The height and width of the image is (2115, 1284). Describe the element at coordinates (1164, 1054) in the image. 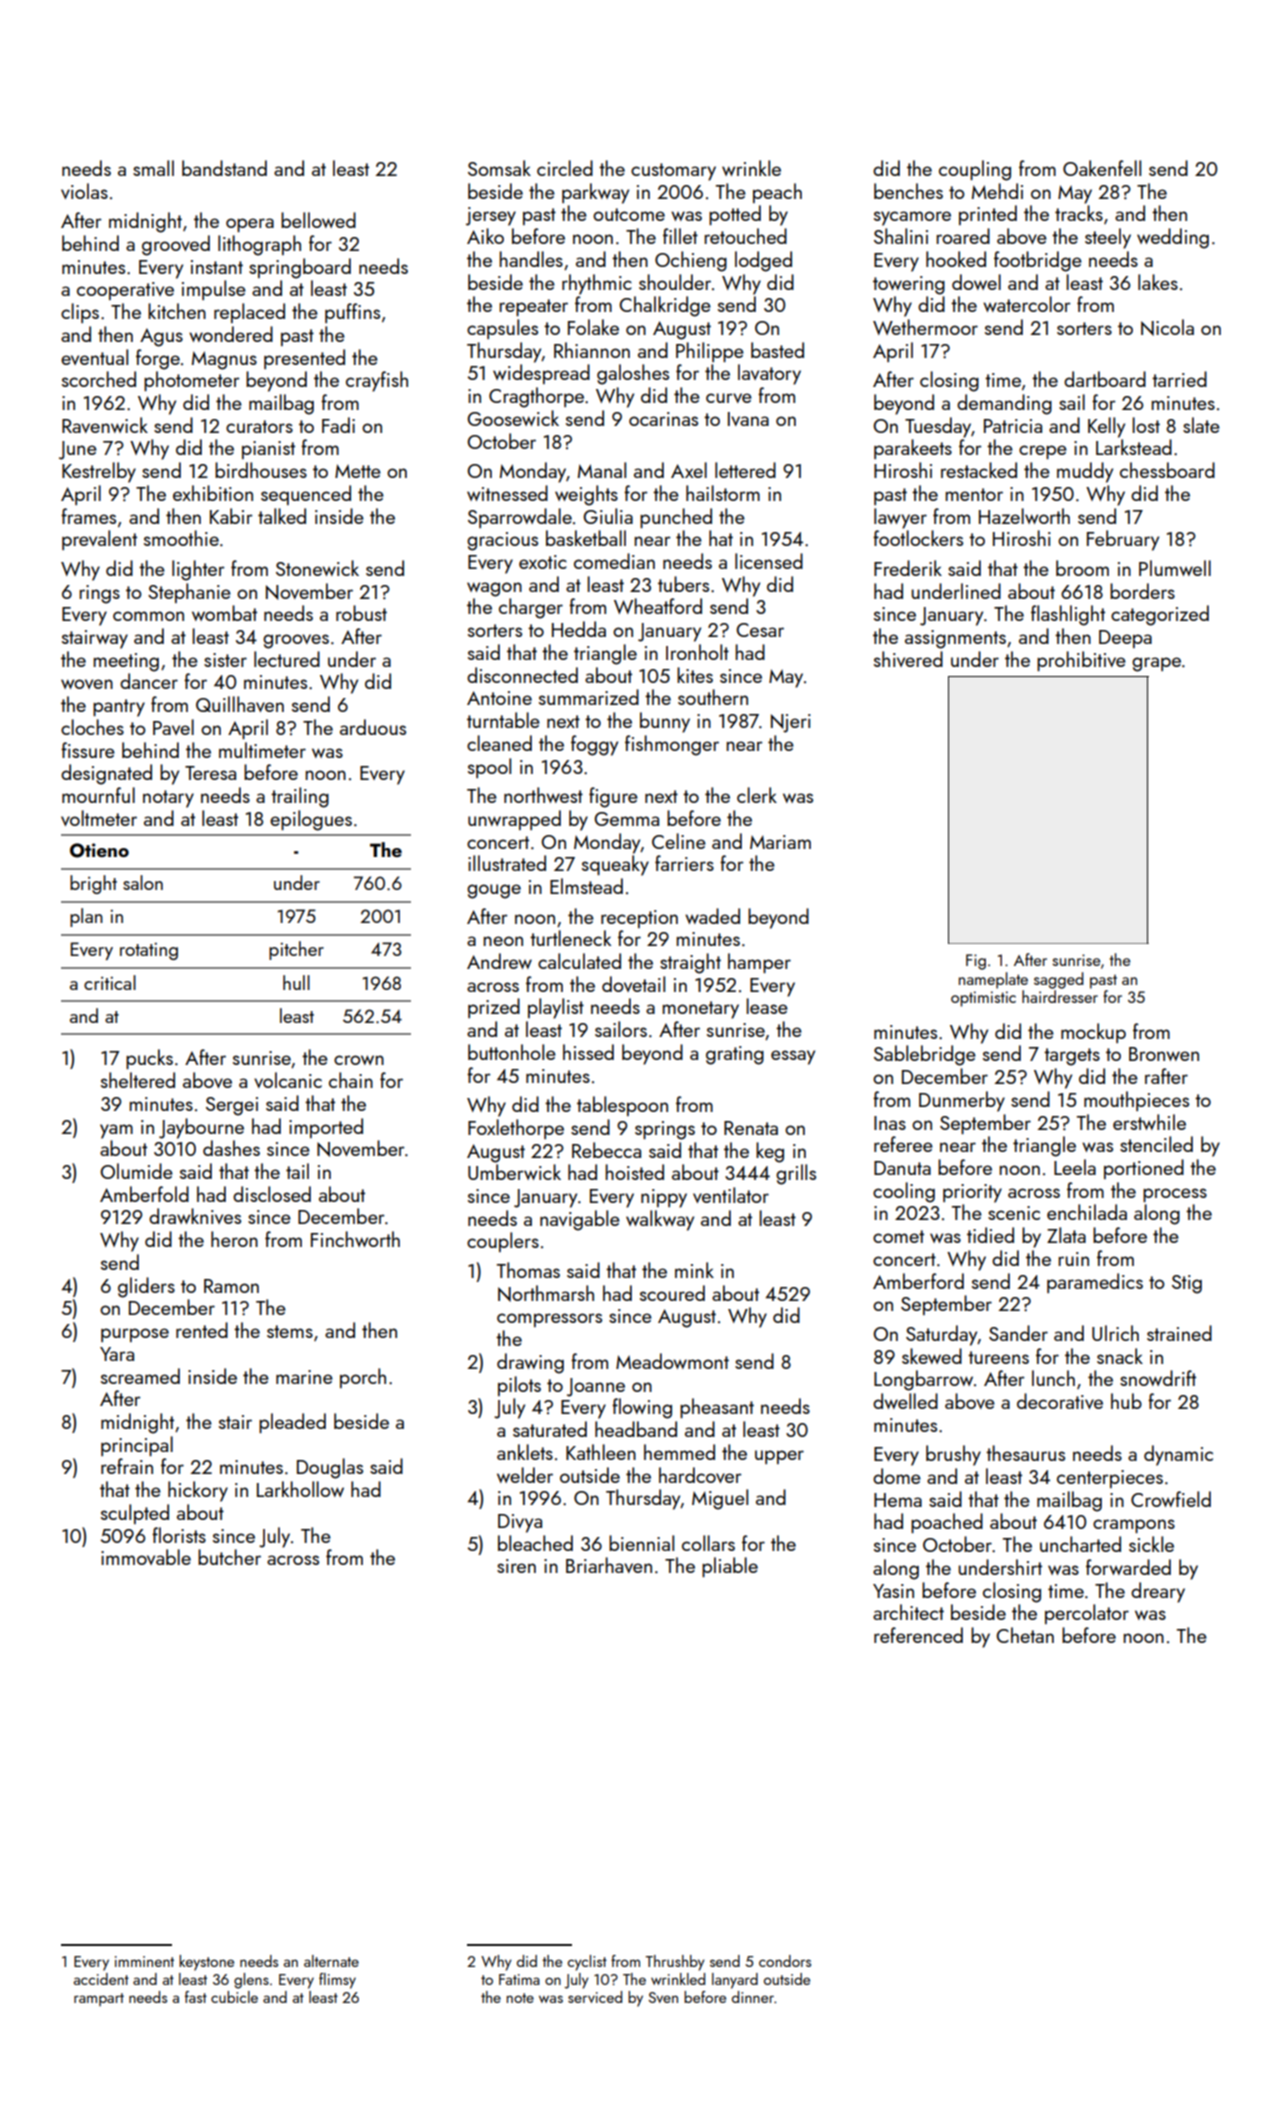

I see `Bronwen` at that location.
